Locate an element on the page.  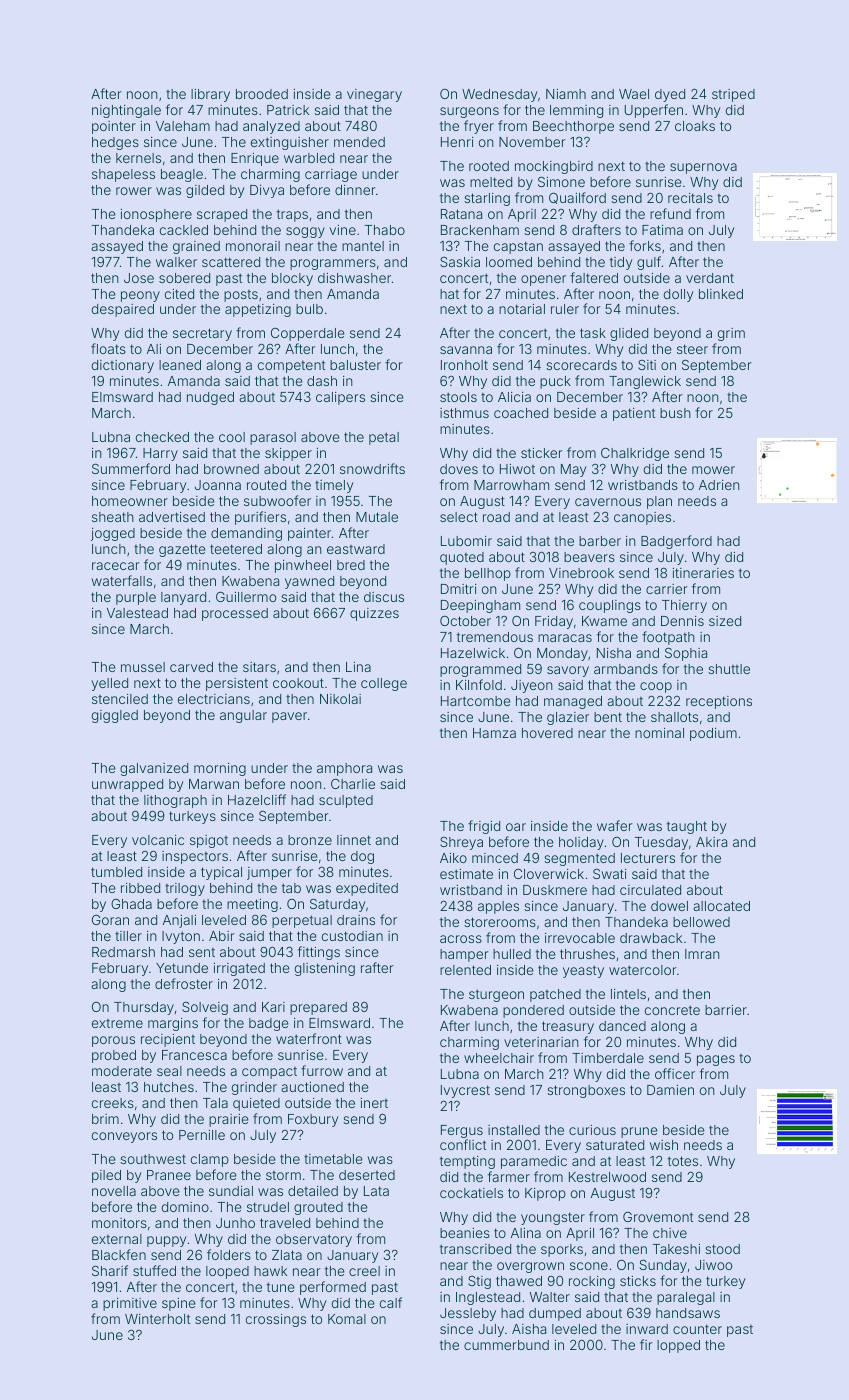
processed is located at coordinates (235, 614).
